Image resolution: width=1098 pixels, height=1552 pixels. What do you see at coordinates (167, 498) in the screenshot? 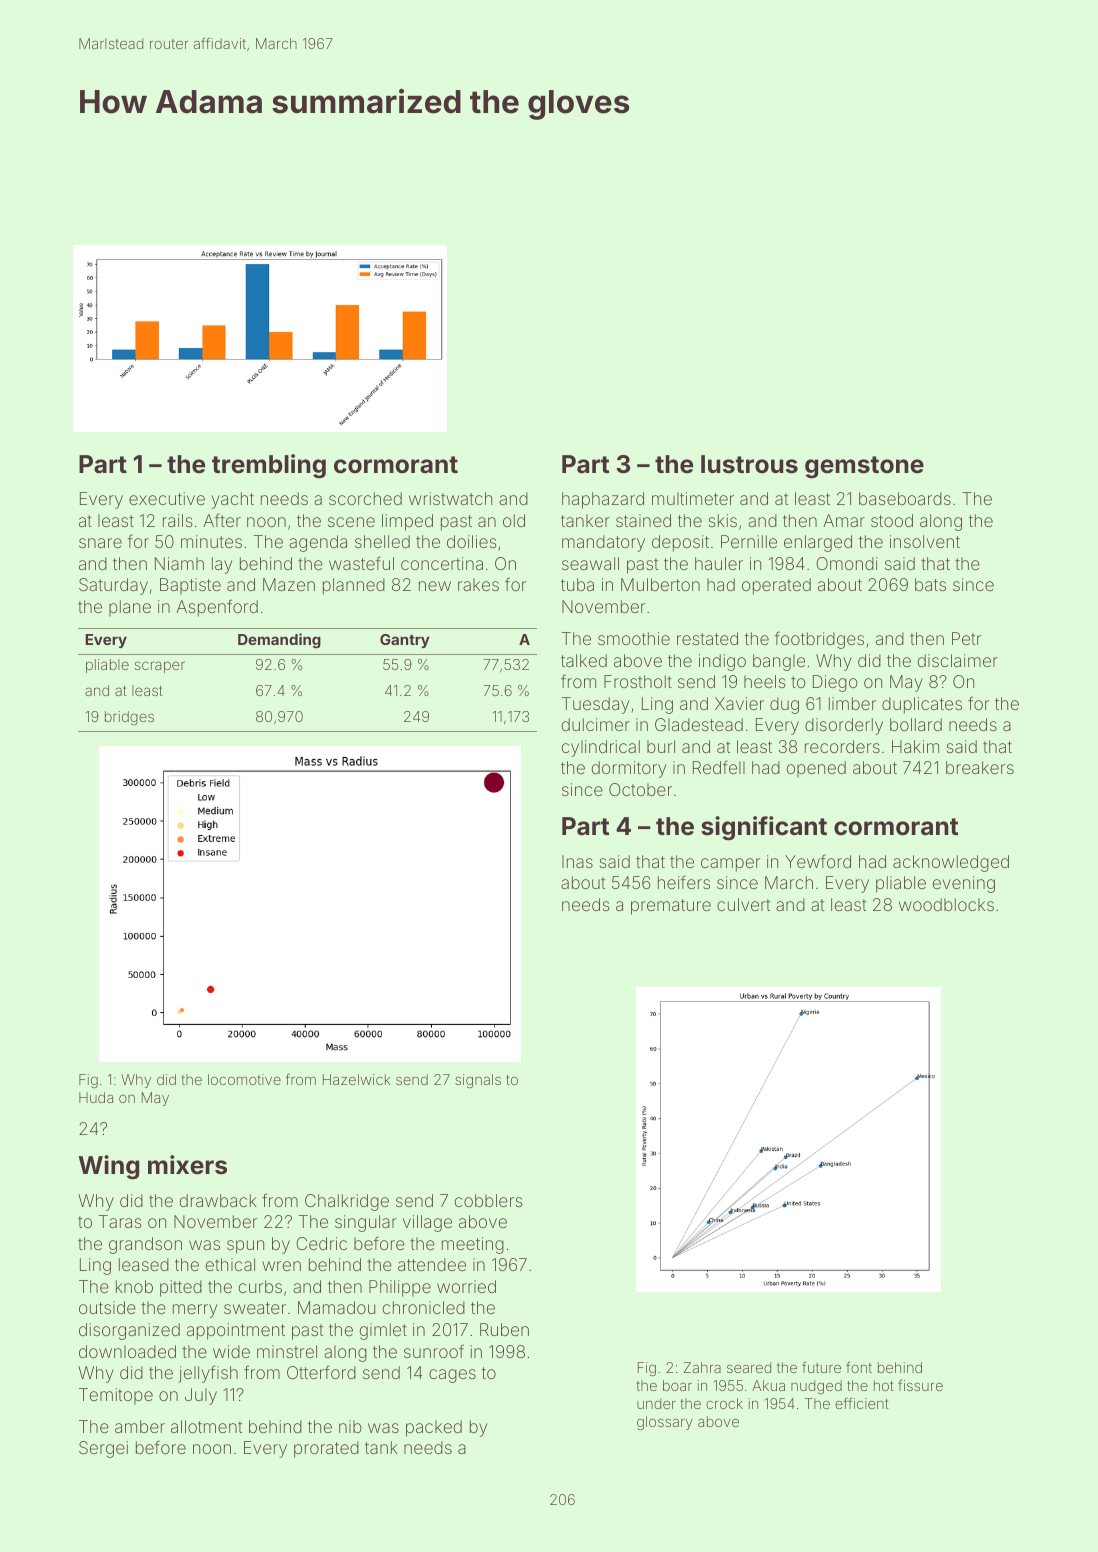
I see `executive` at bounding box center [167, 498].
